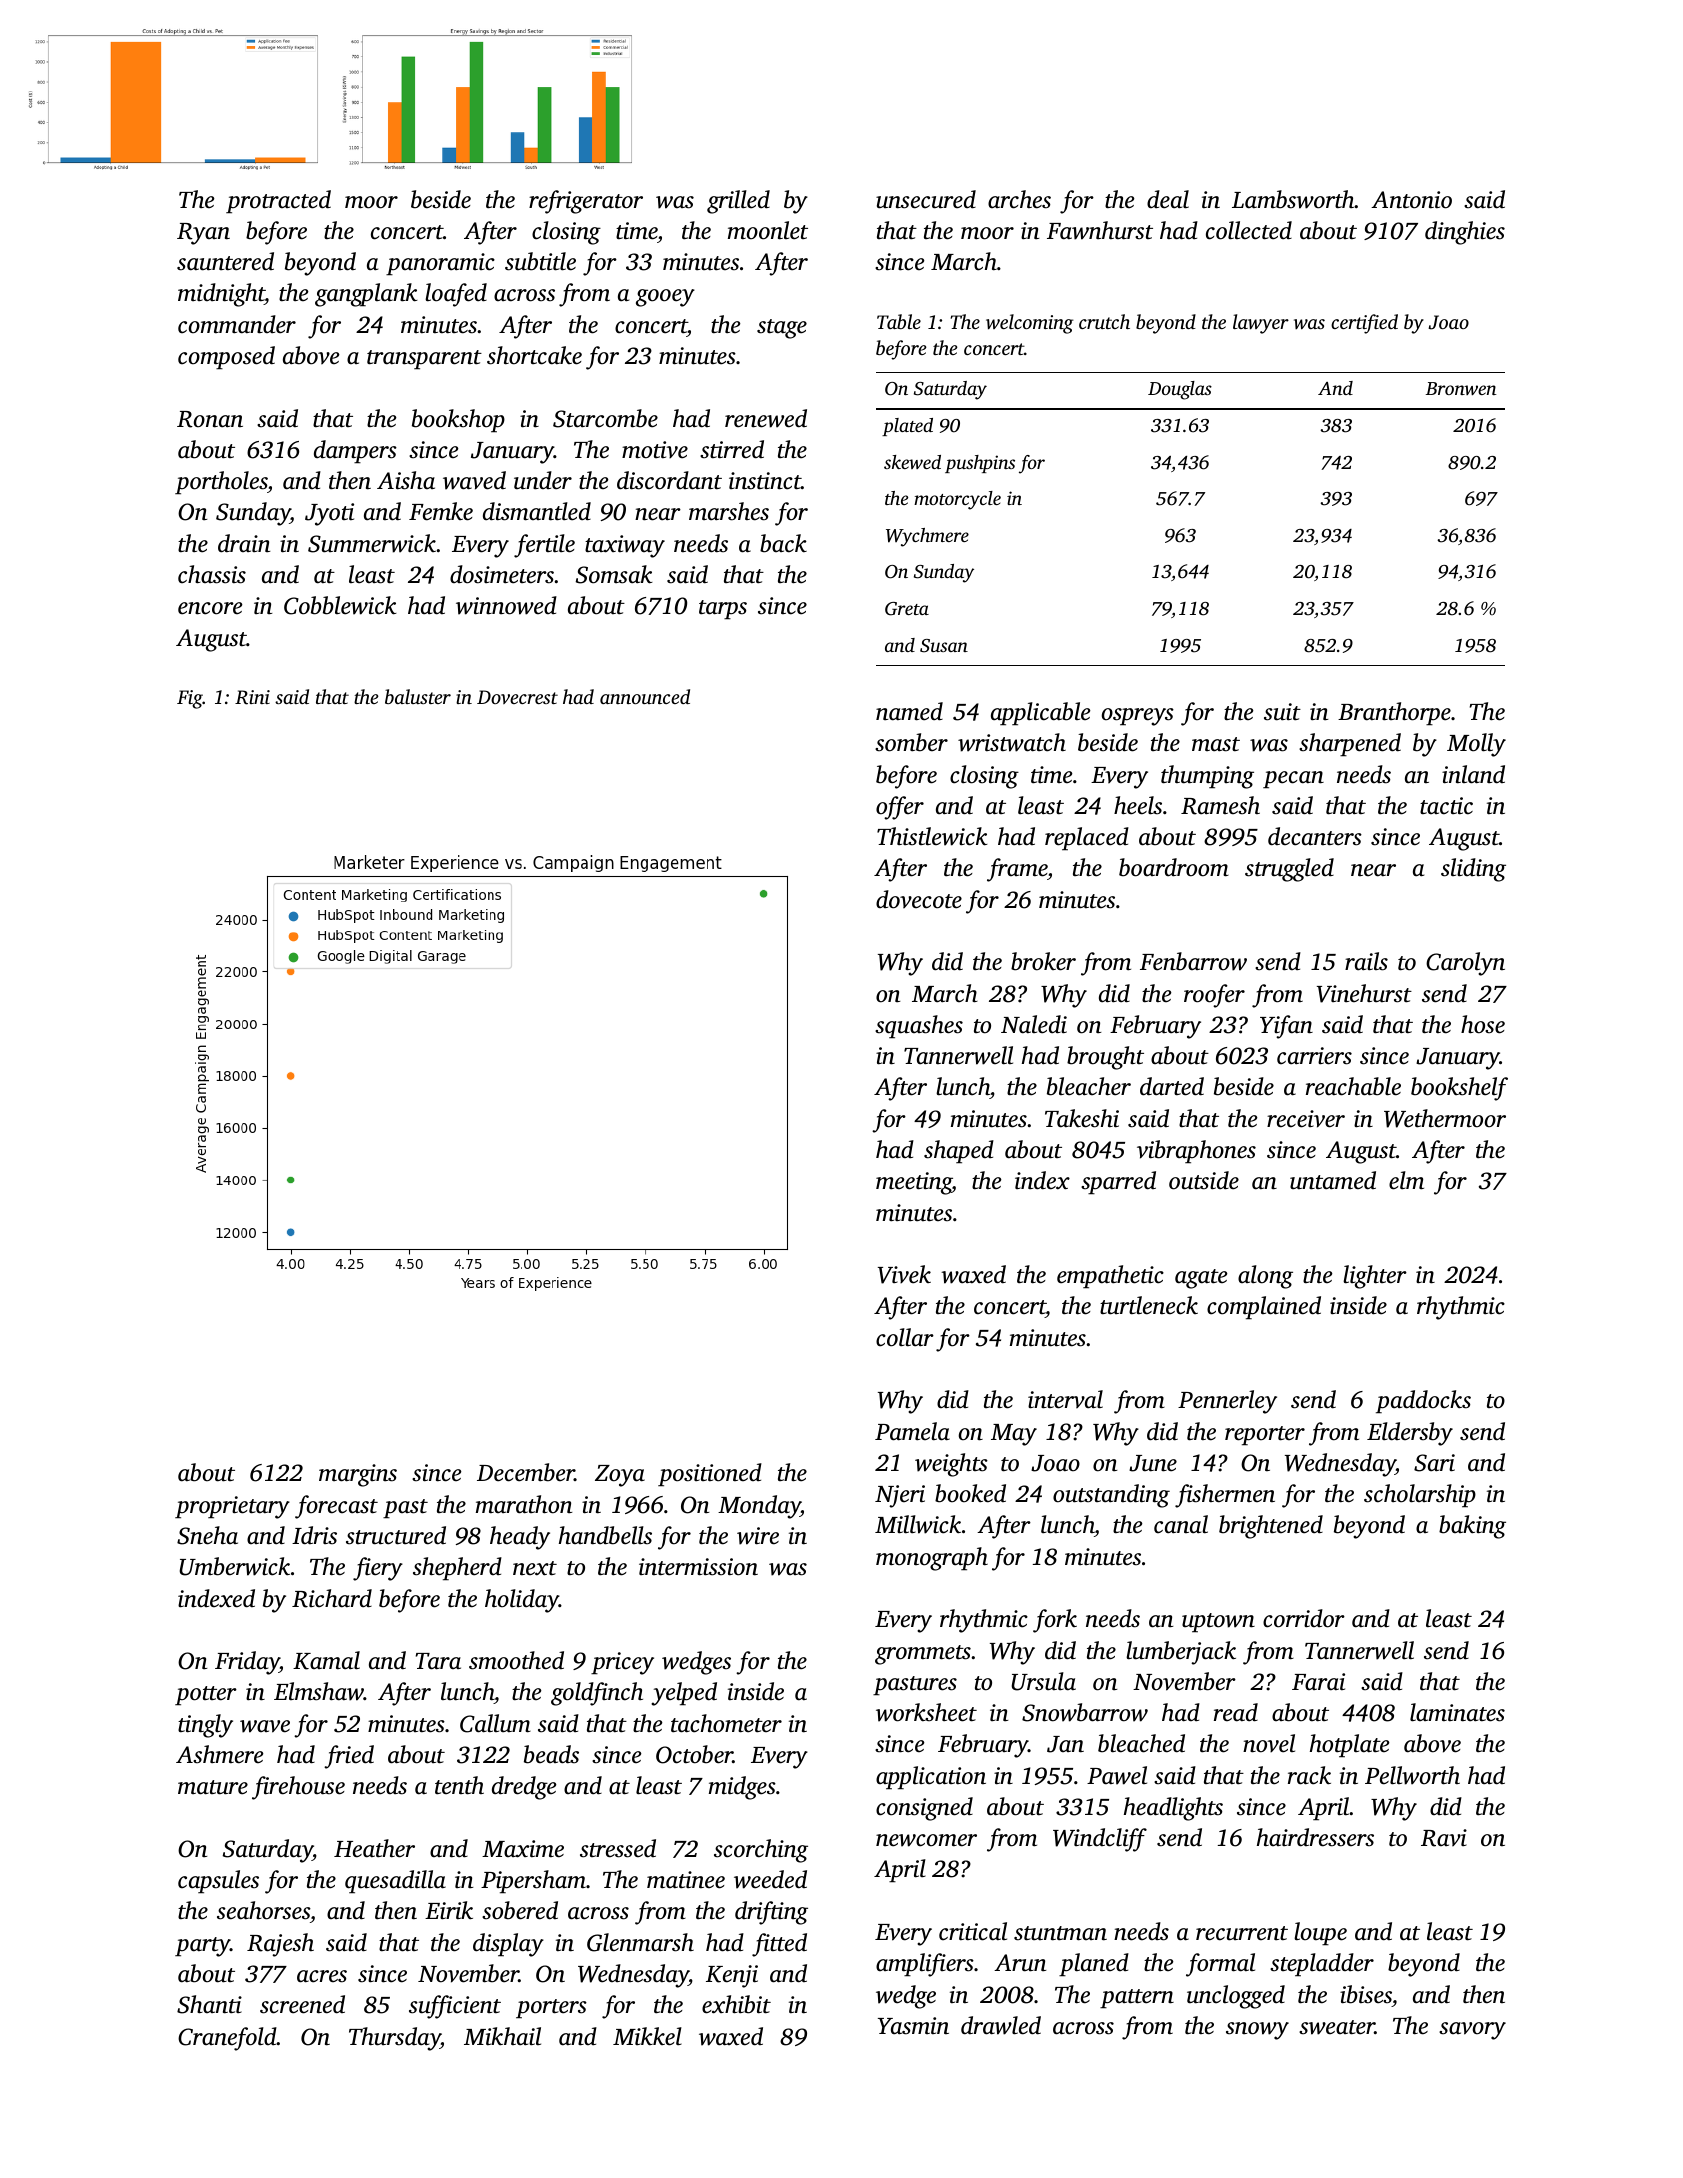  I want to click on meeting, so click(914, 1183).
